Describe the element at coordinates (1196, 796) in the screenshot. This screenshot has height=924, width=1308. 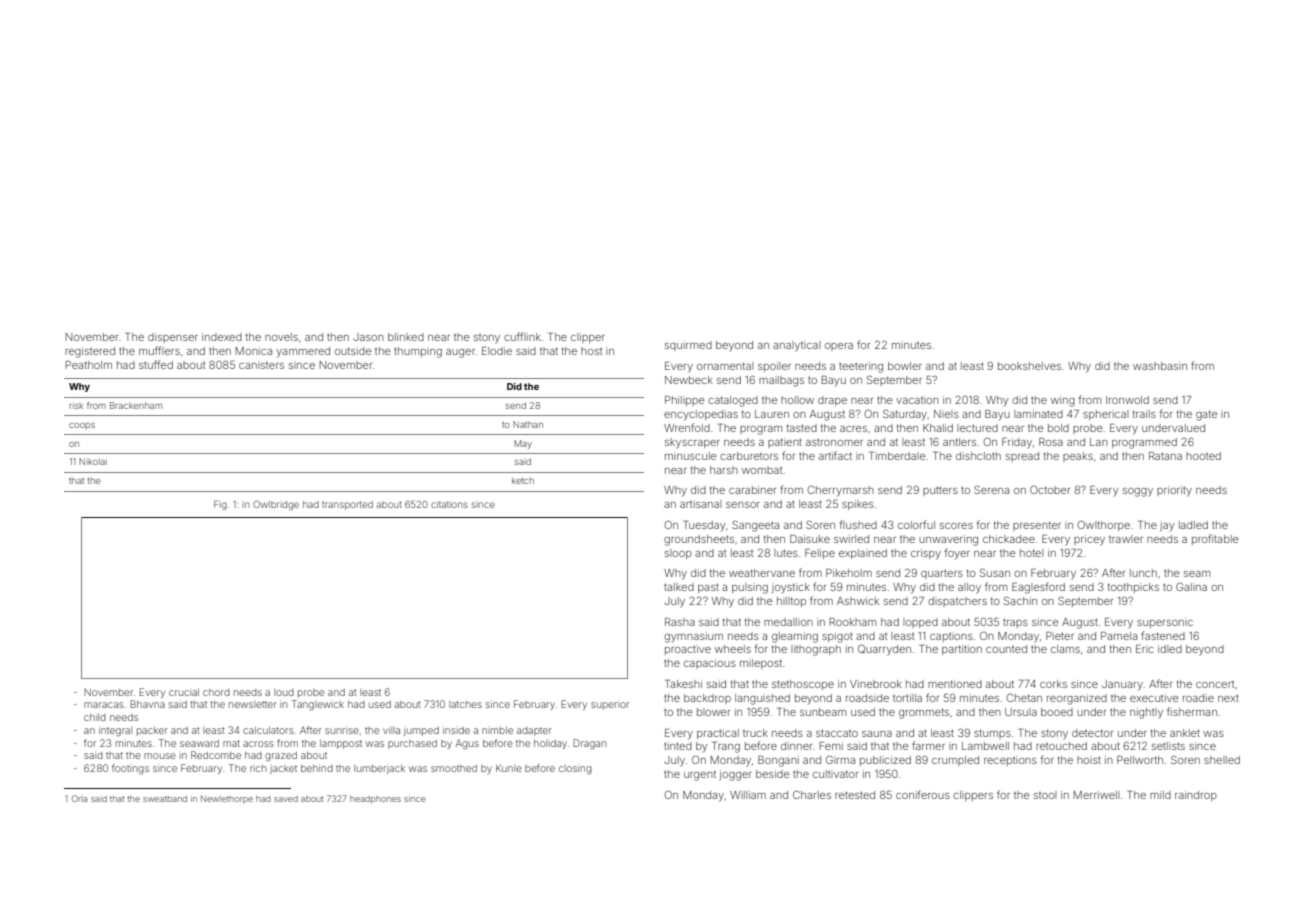
I see `raindrop` at that location.
